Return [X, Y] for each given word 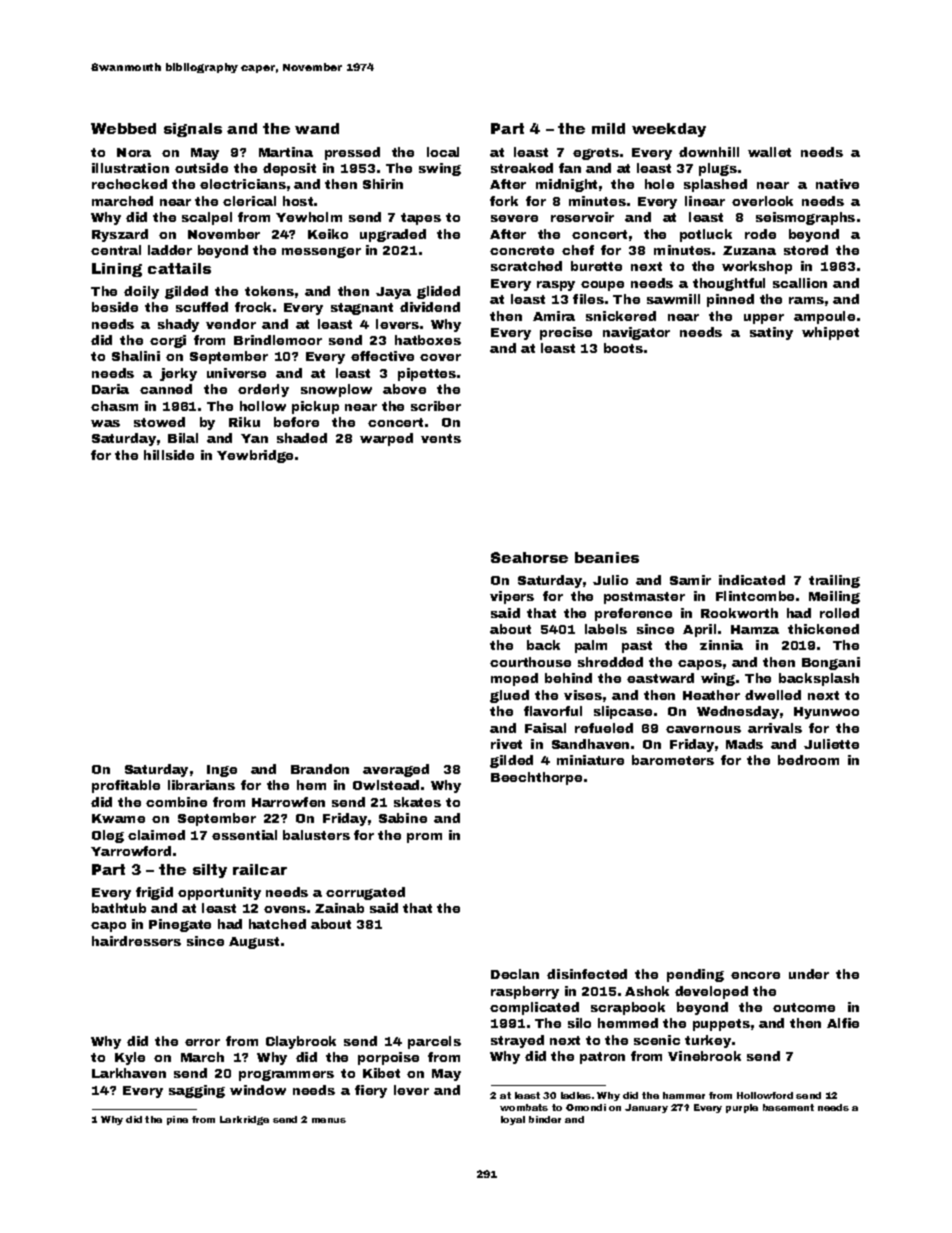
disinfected [587, 974]
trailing [834, 581]
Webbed [123, 128]
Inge [222, 771]
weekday [669, 130]
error [202, 1042]
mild [608, 128]
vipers [512, 597]
